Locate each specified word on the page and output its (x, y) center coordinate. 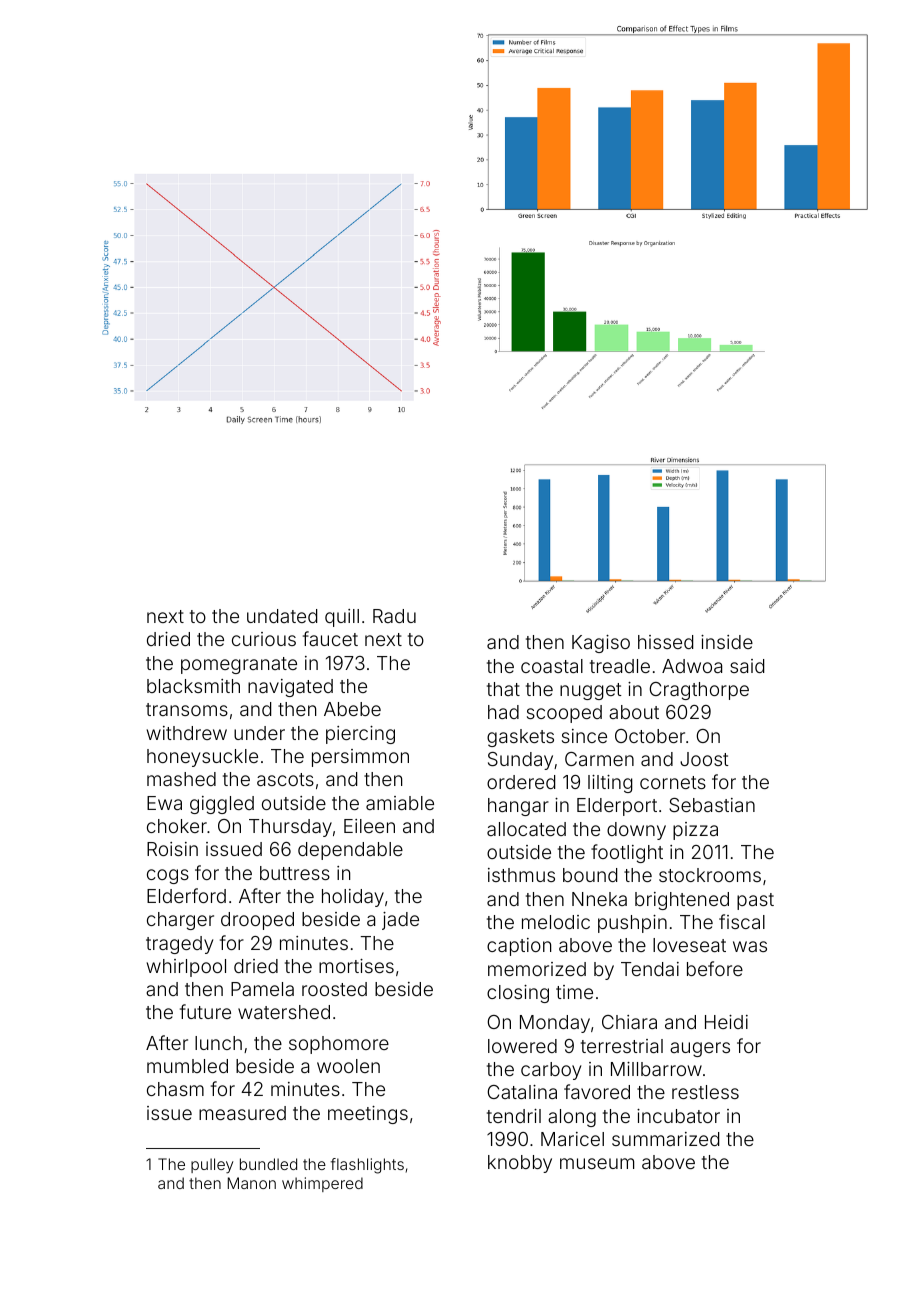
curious (264, 639)
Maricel (572, 1139)
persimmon (360, 758)
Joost (704, 759)
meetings (368, 1115)
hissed (665, 642)
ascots (285, 779)
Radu (394, 616)
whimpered (322, 1184)
